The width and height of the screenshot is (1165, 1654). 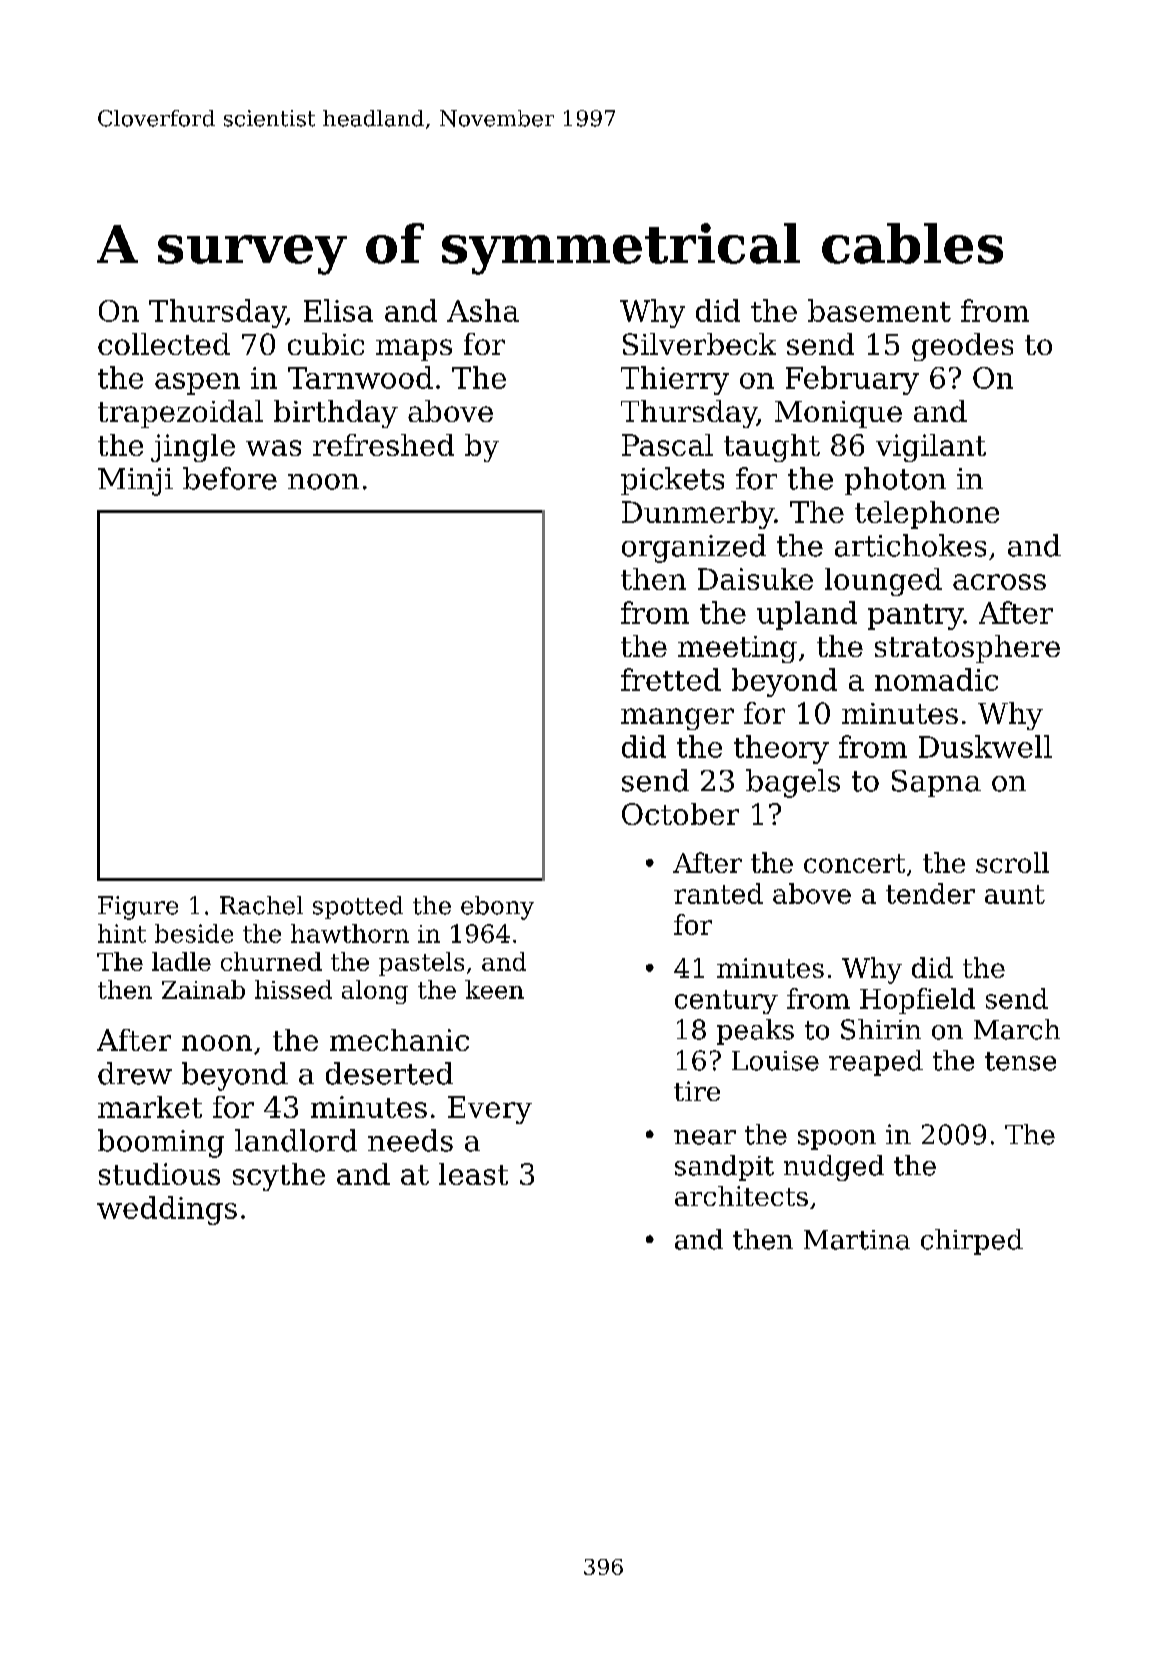 I want to click on aunt, so click(x=1015, y=894).
